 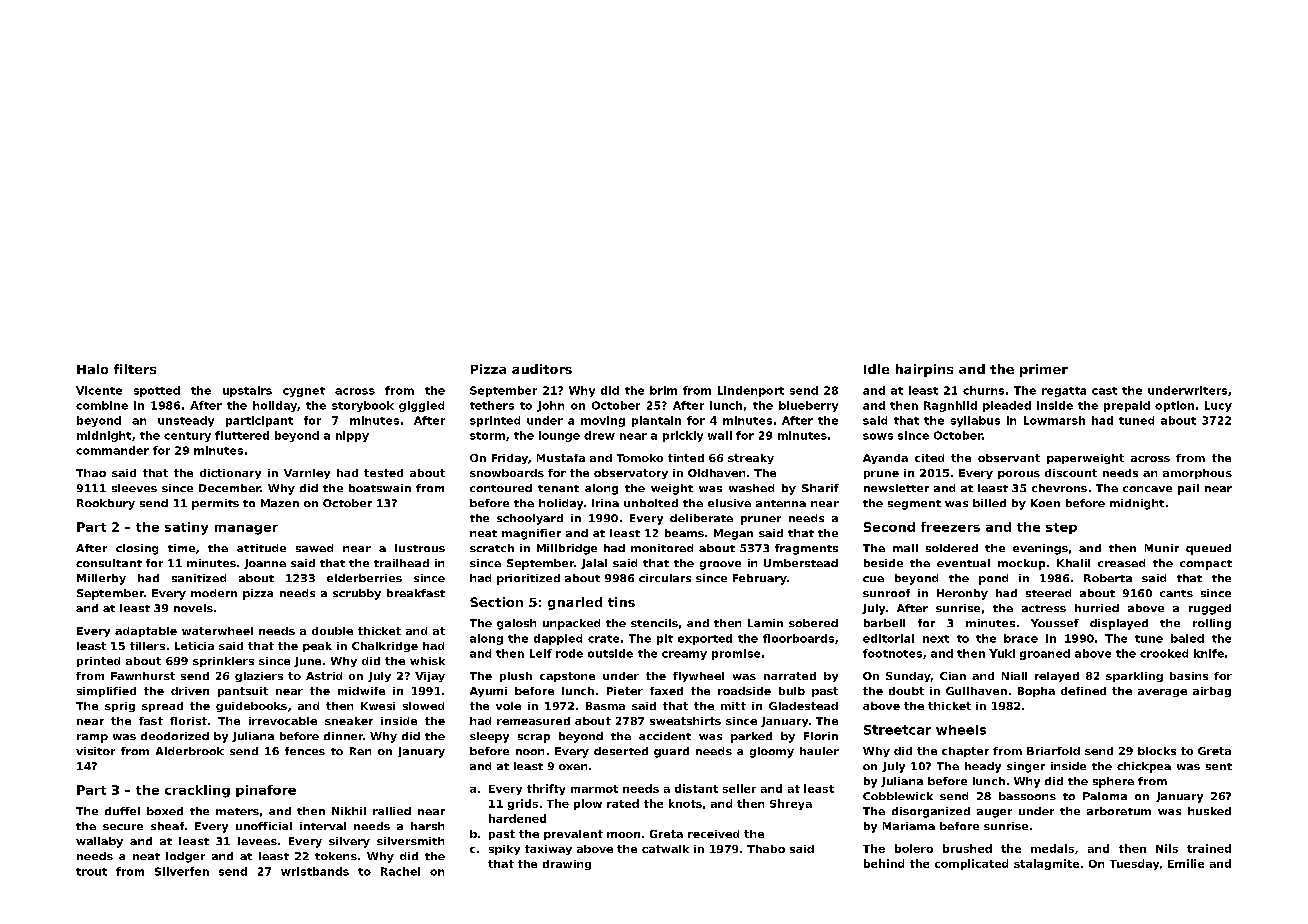 I want to click on tethers, so click(x=492, y=405).
